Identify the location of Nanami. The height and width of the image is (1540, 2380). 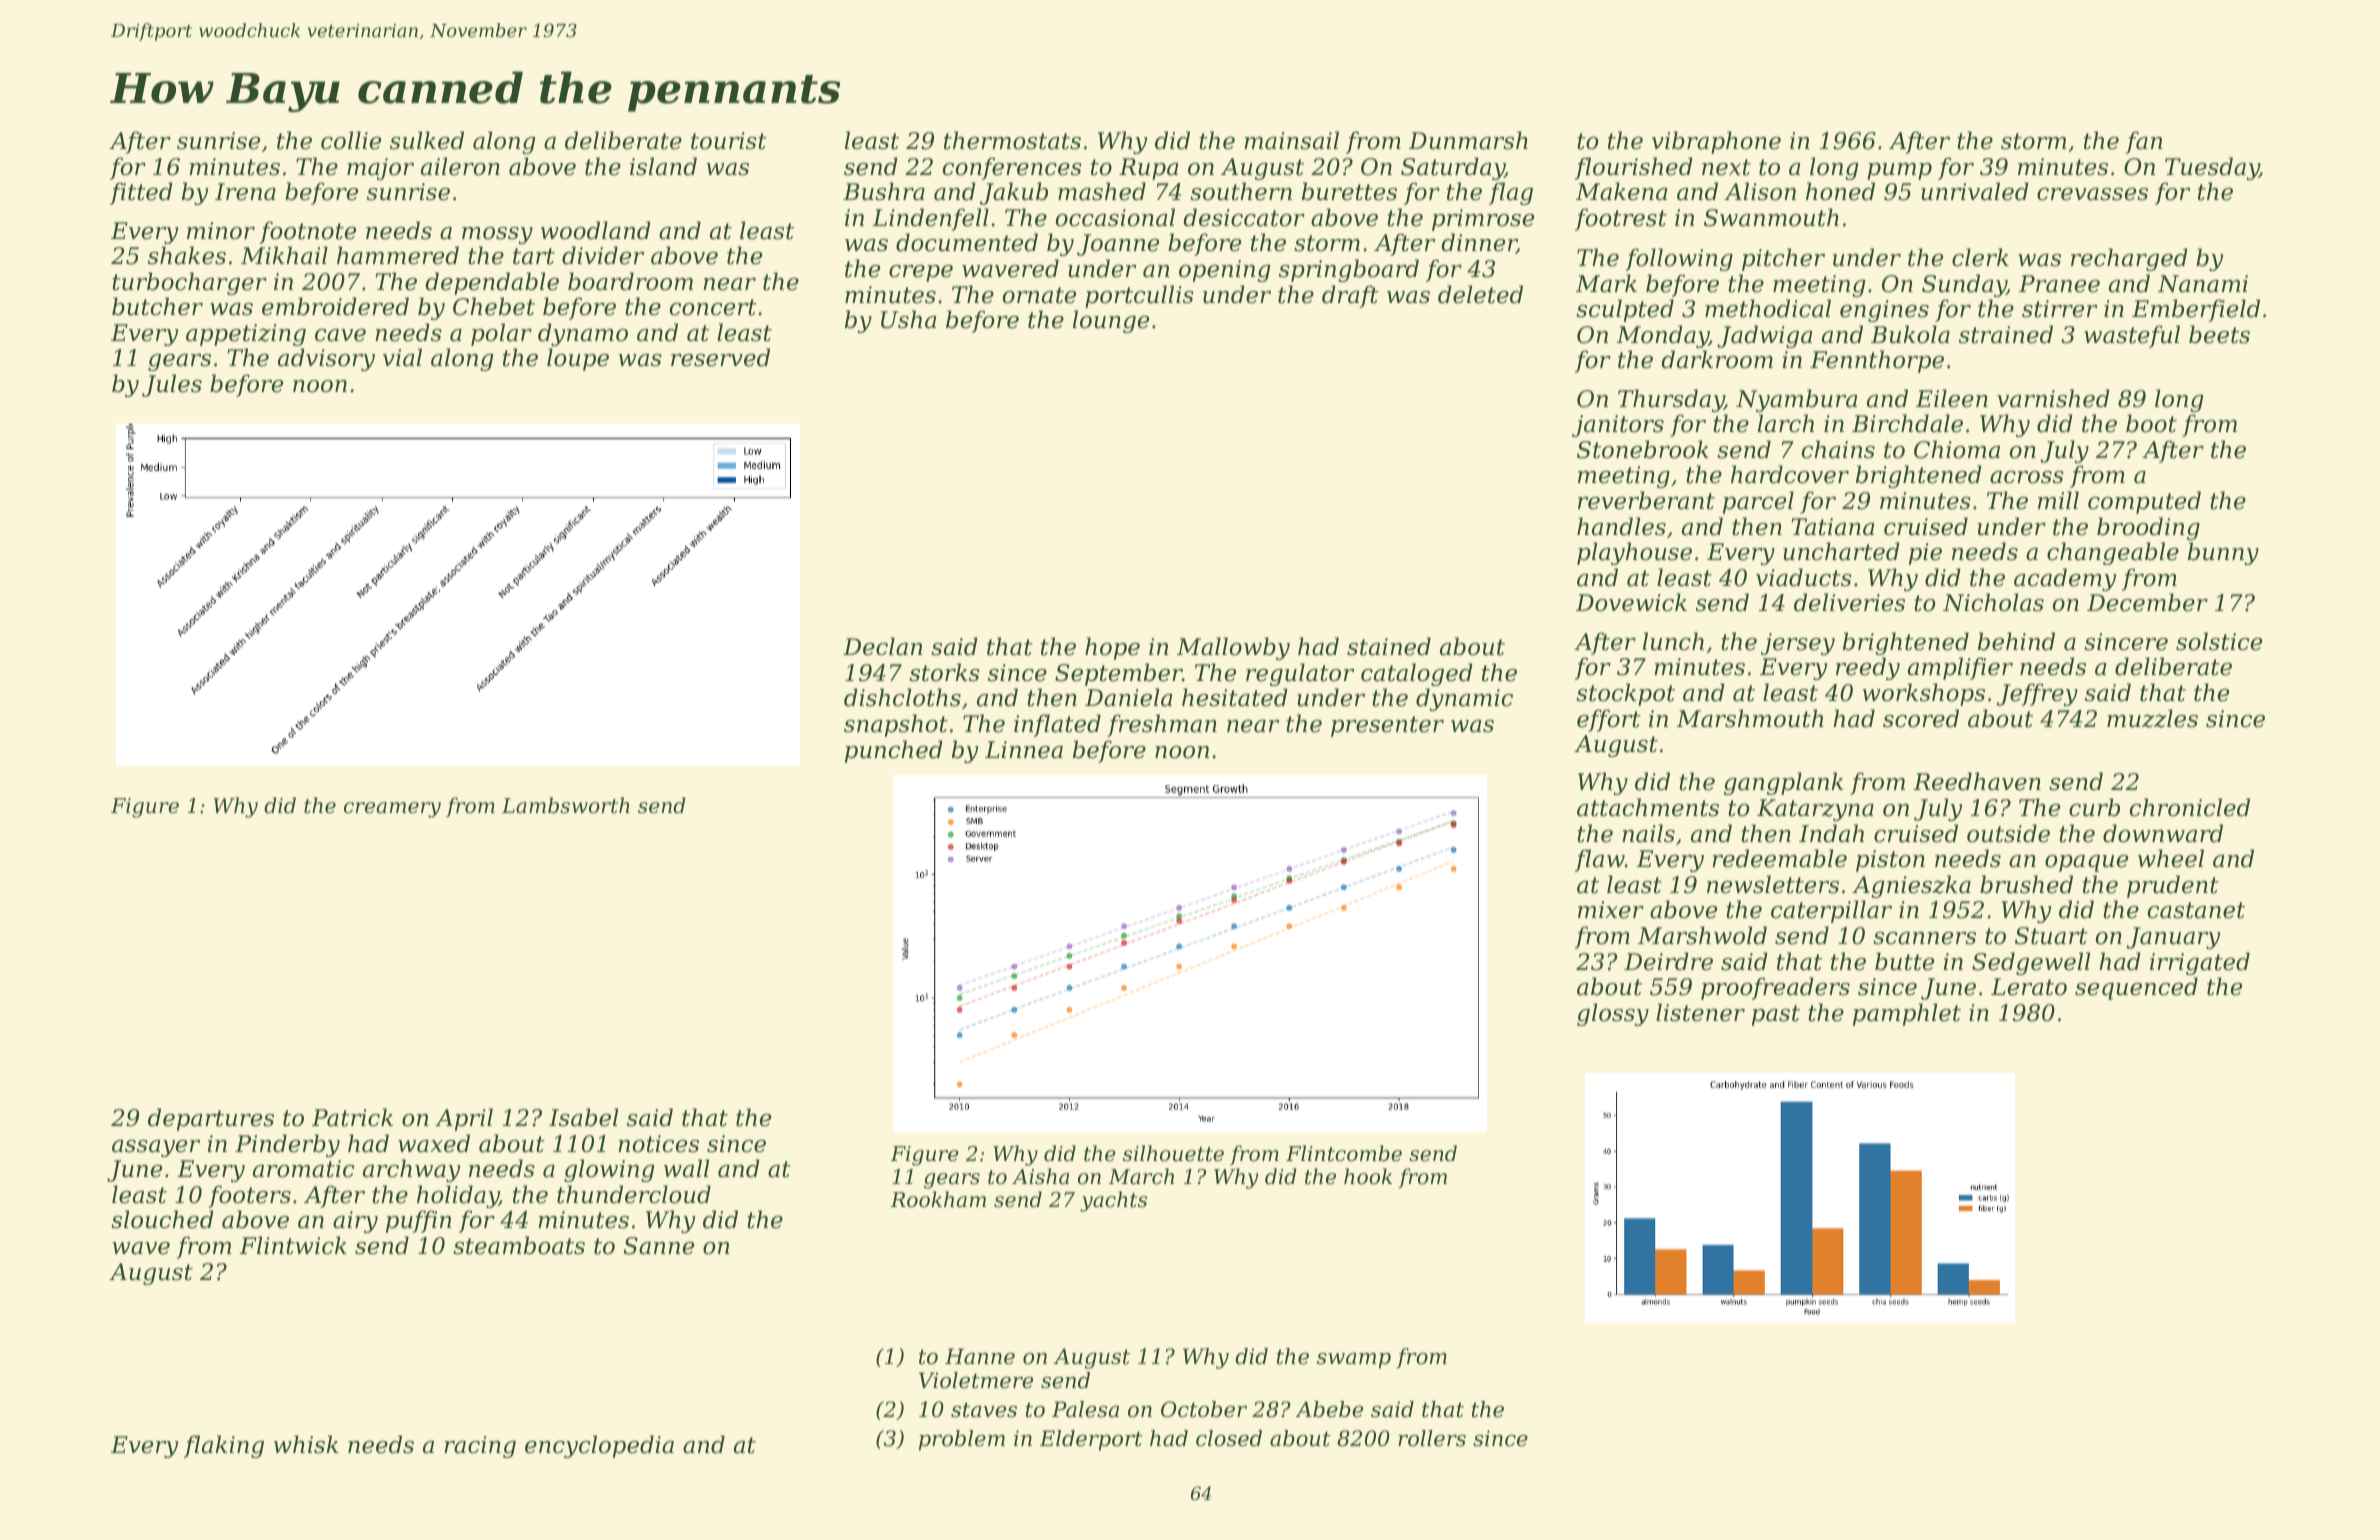
(2203, 284).
